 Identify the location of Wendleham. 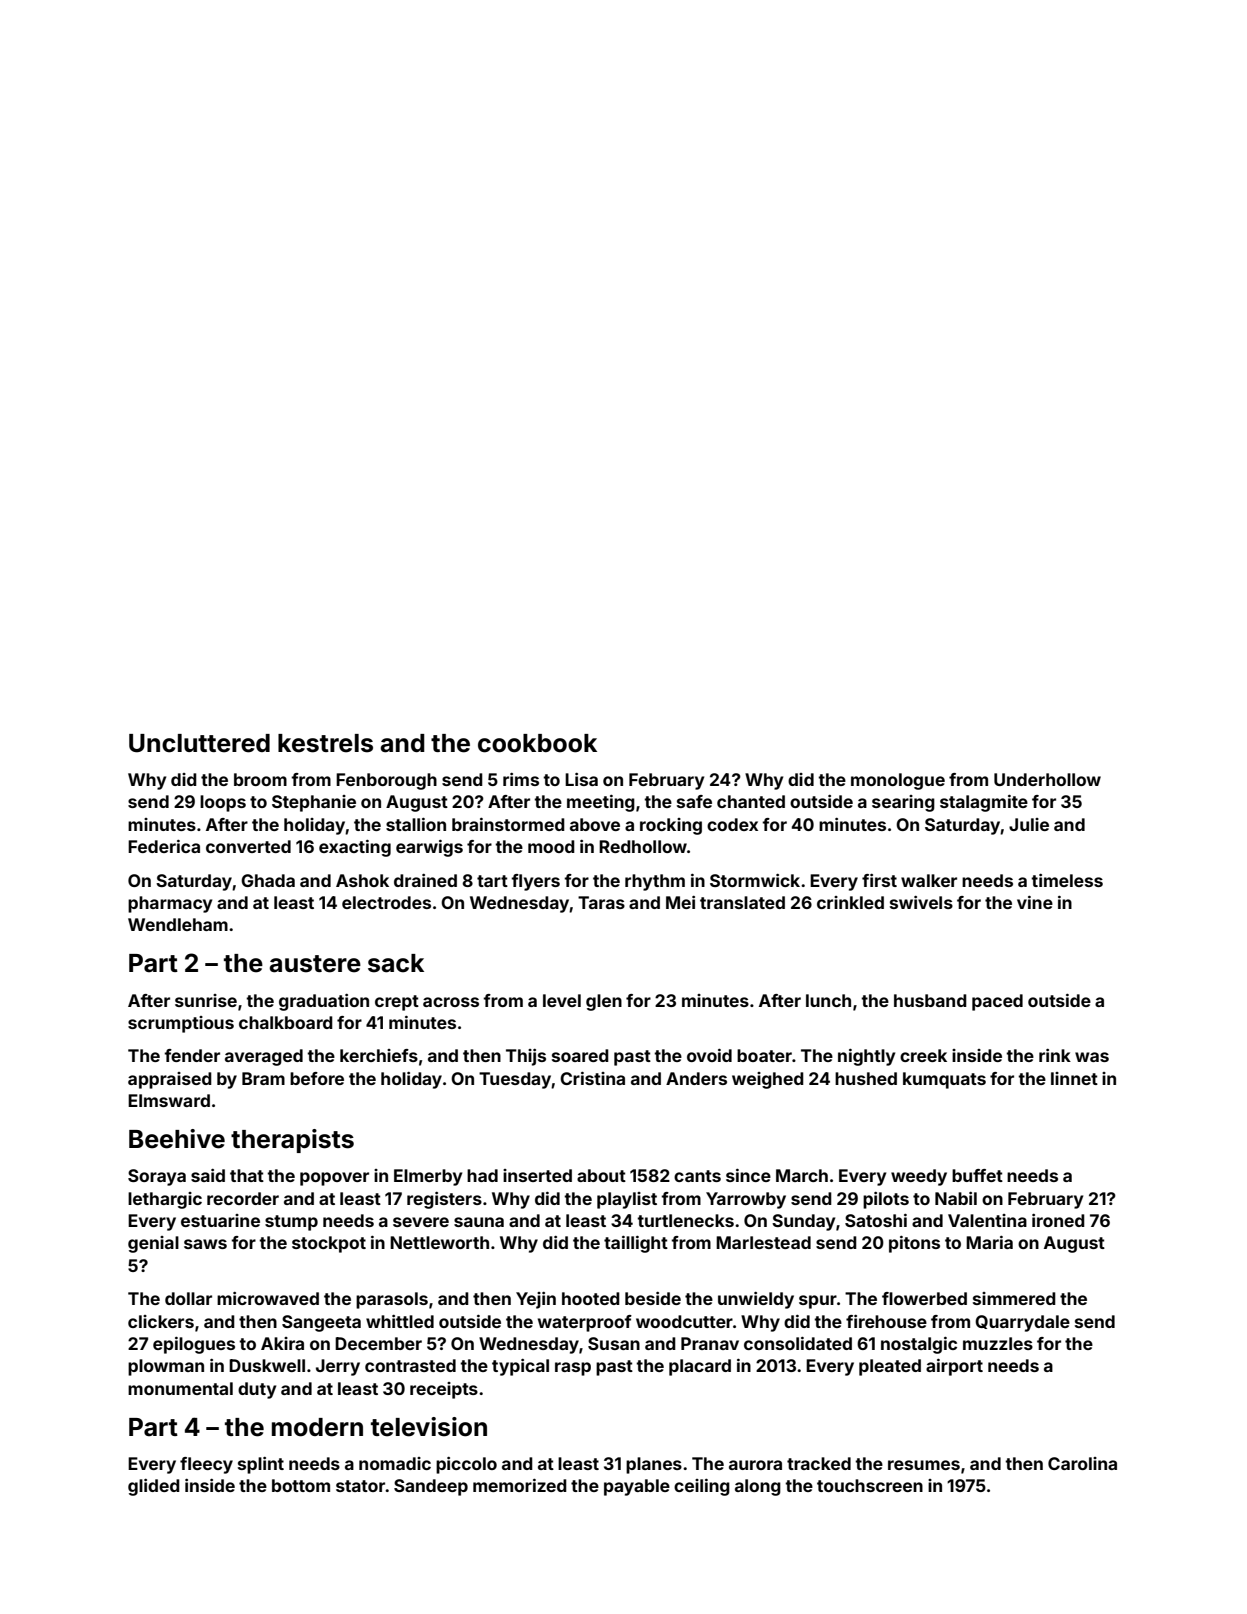
(178, 924).
